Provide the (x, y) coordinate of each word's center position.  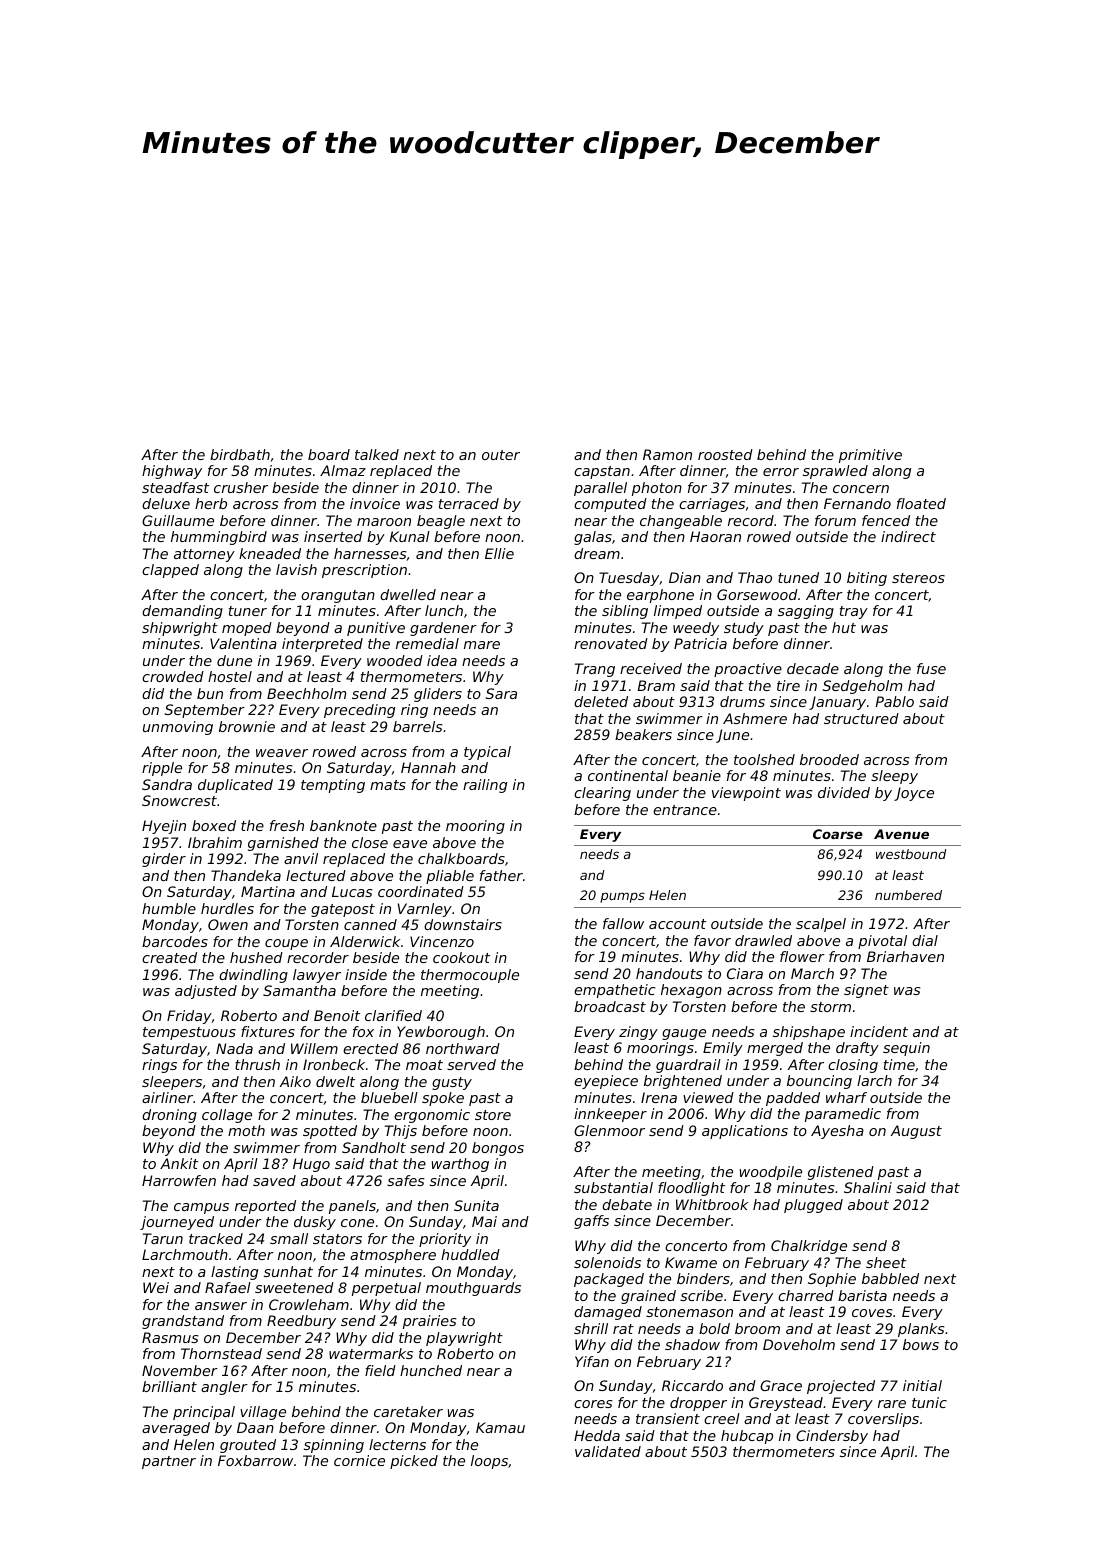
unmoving (178, 728)
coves (872, 1313)
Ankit (179, 1163)
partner (169, 1462)
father (501, 875)
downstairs (463, 924)
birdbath (240, 454)
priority (445, 1240)
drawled (763, 940)
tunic (929, 1402)
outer (501, 455)
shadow (692, 1344)
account (677, 924)
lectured (316, 875)
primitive (870, 456)
